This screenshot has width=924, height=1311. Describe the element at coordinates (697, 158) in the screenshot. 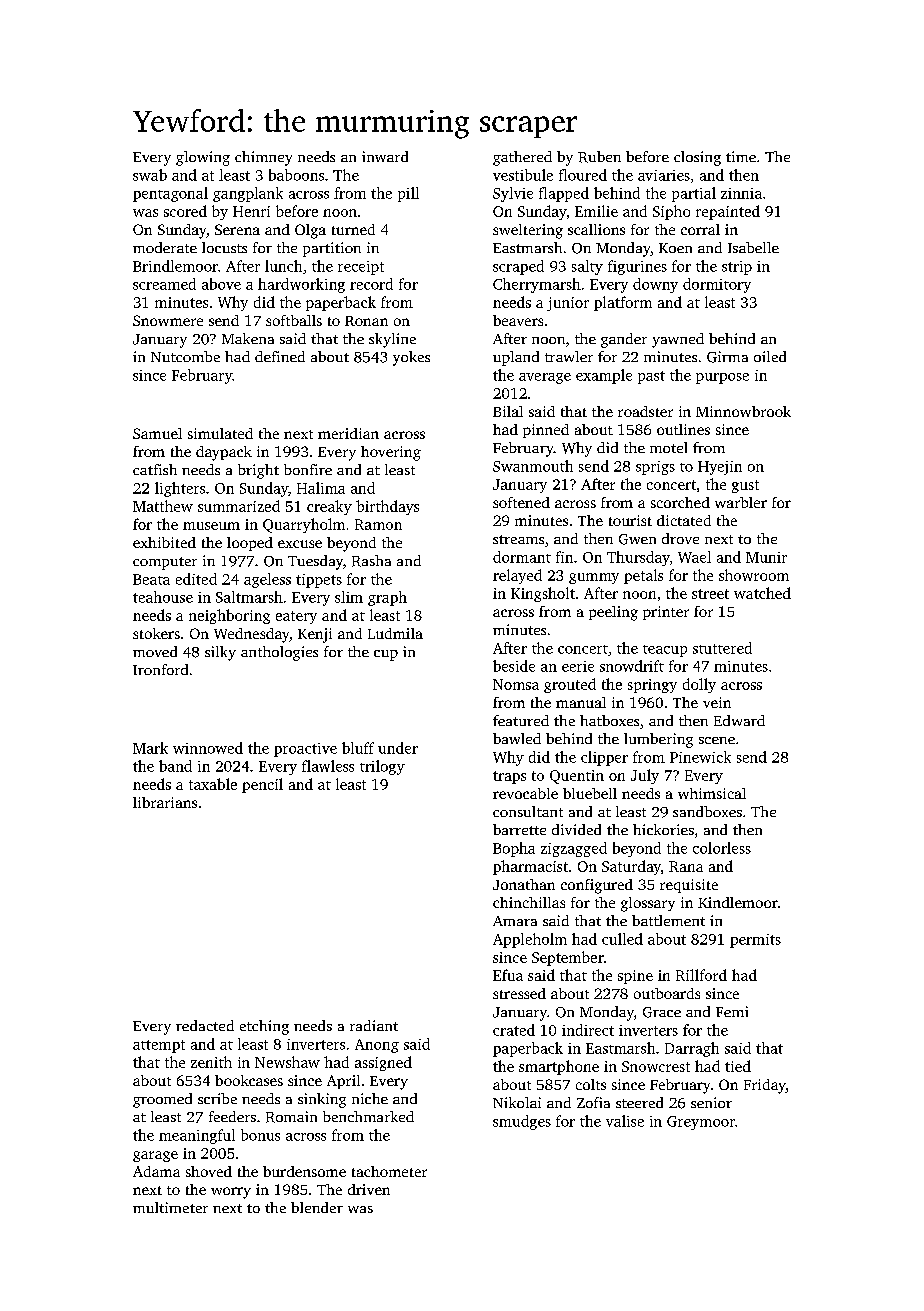

I see `closing` at that location.
